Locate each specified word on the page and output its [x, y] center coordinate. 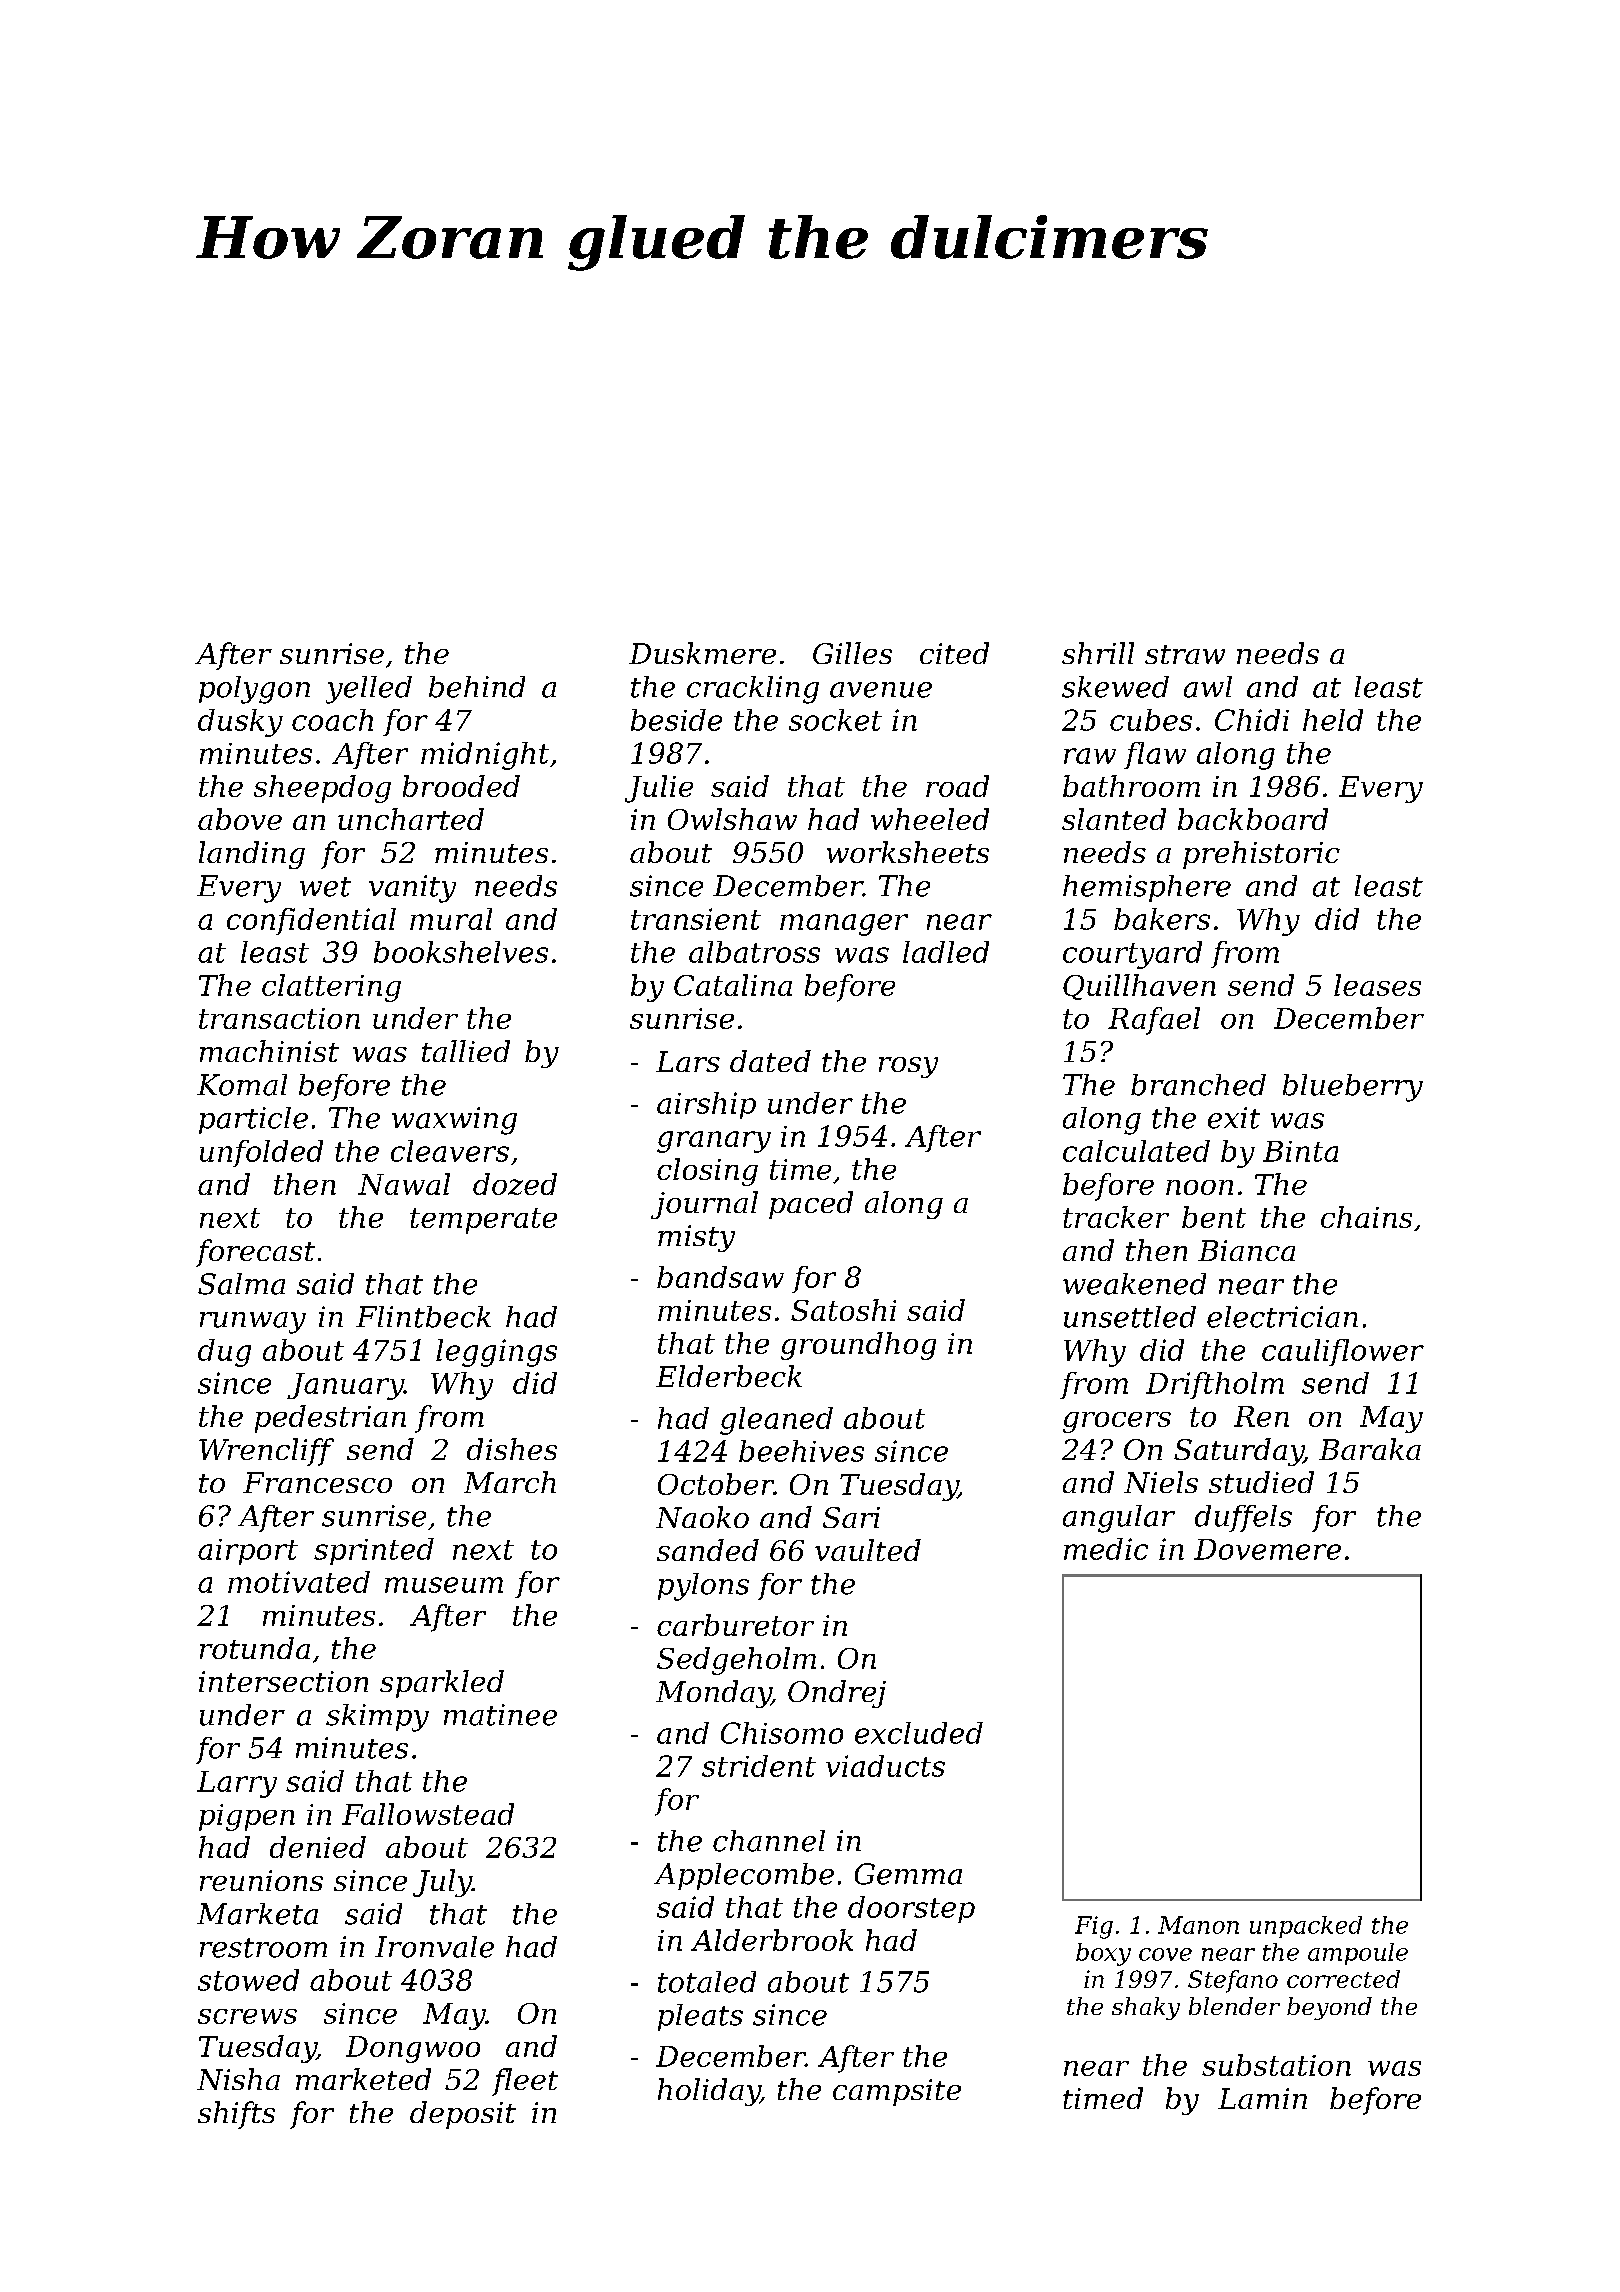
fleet [525, 2082]
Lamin [1262, 2098]
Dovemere [1267, 1549]
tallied [466, 1051]
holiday [709, 2092]
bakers [1162, 919]
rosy [908, 1067]
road [957, 786]
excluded [919, 1733]
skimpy [377, 1718]
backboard [1253, 819]
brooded [461, 786]
